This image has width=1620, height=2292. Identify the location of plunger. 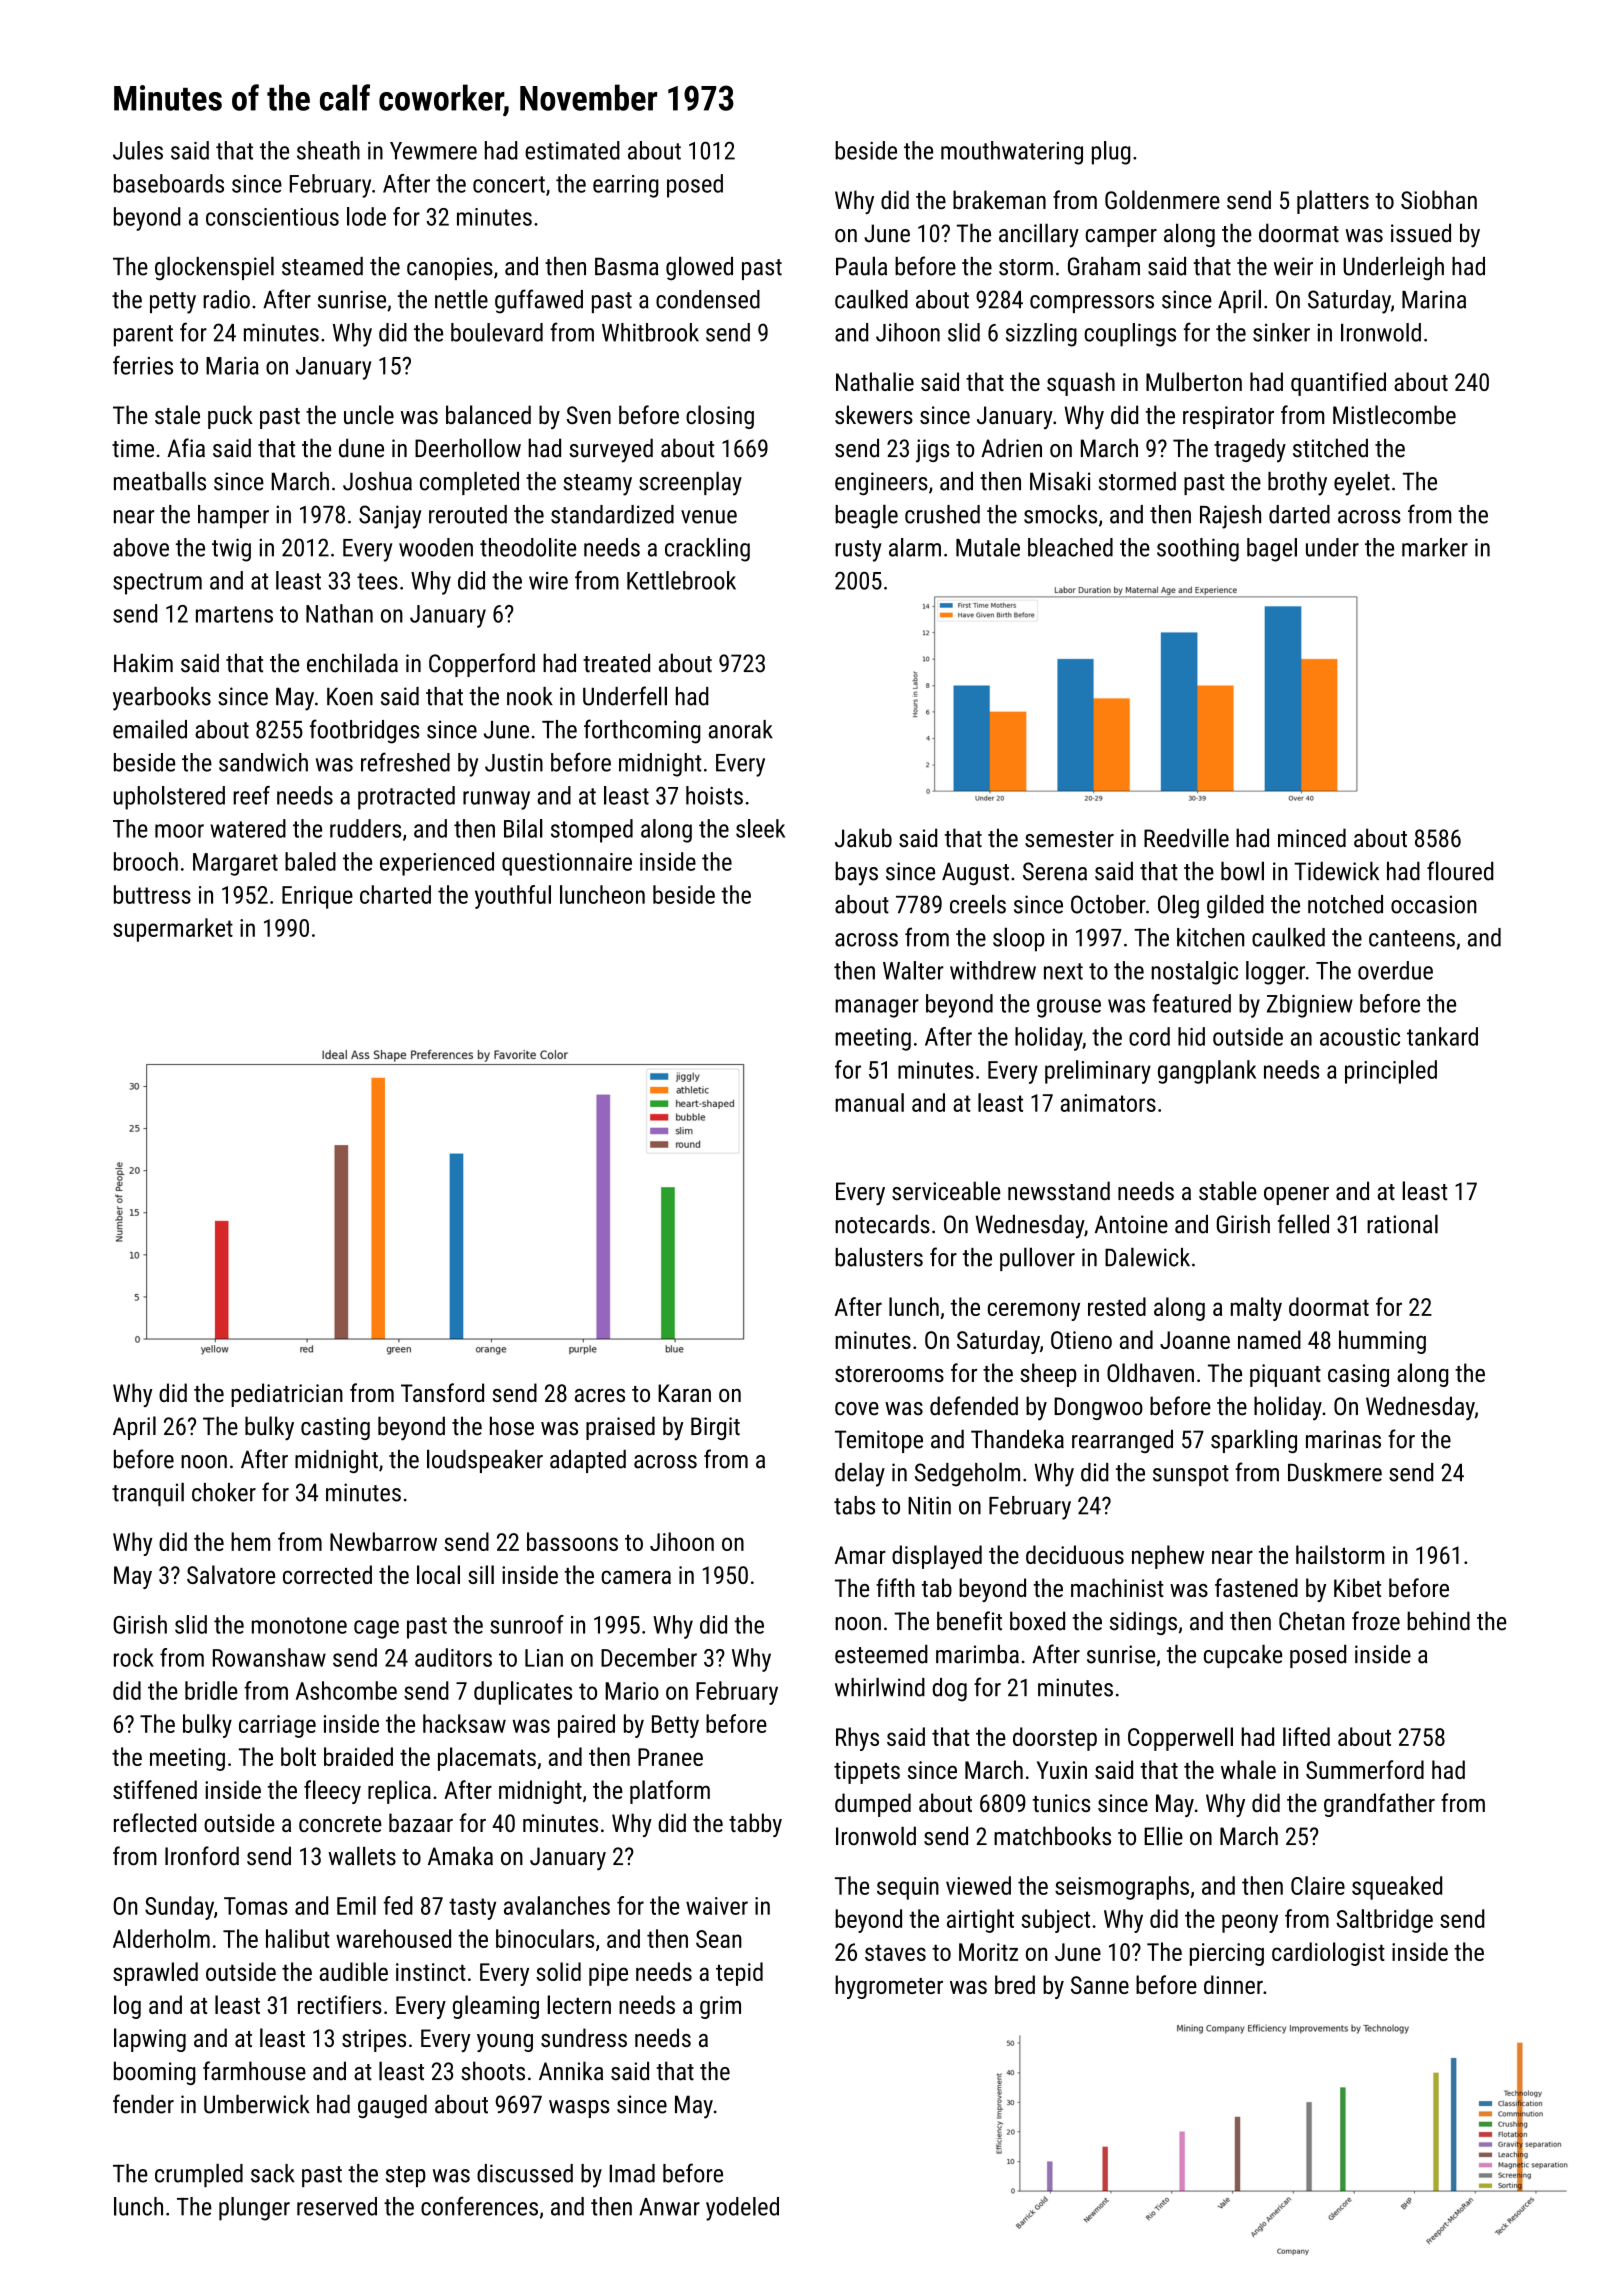
(254, 2209).
